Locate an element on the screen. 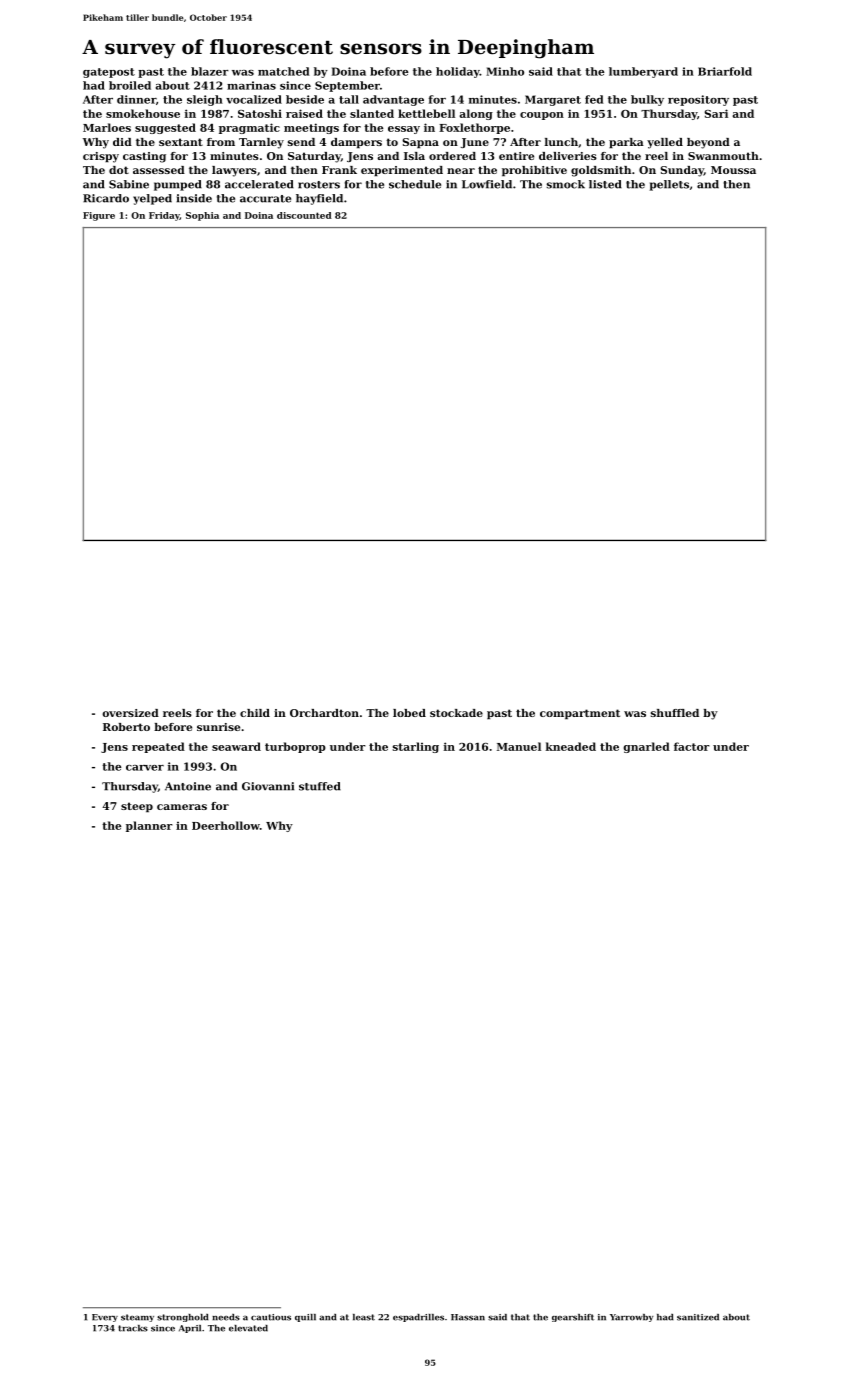 This screenshot has width=849, height=1400. sanitized is located at coordinates (698, 1317).
